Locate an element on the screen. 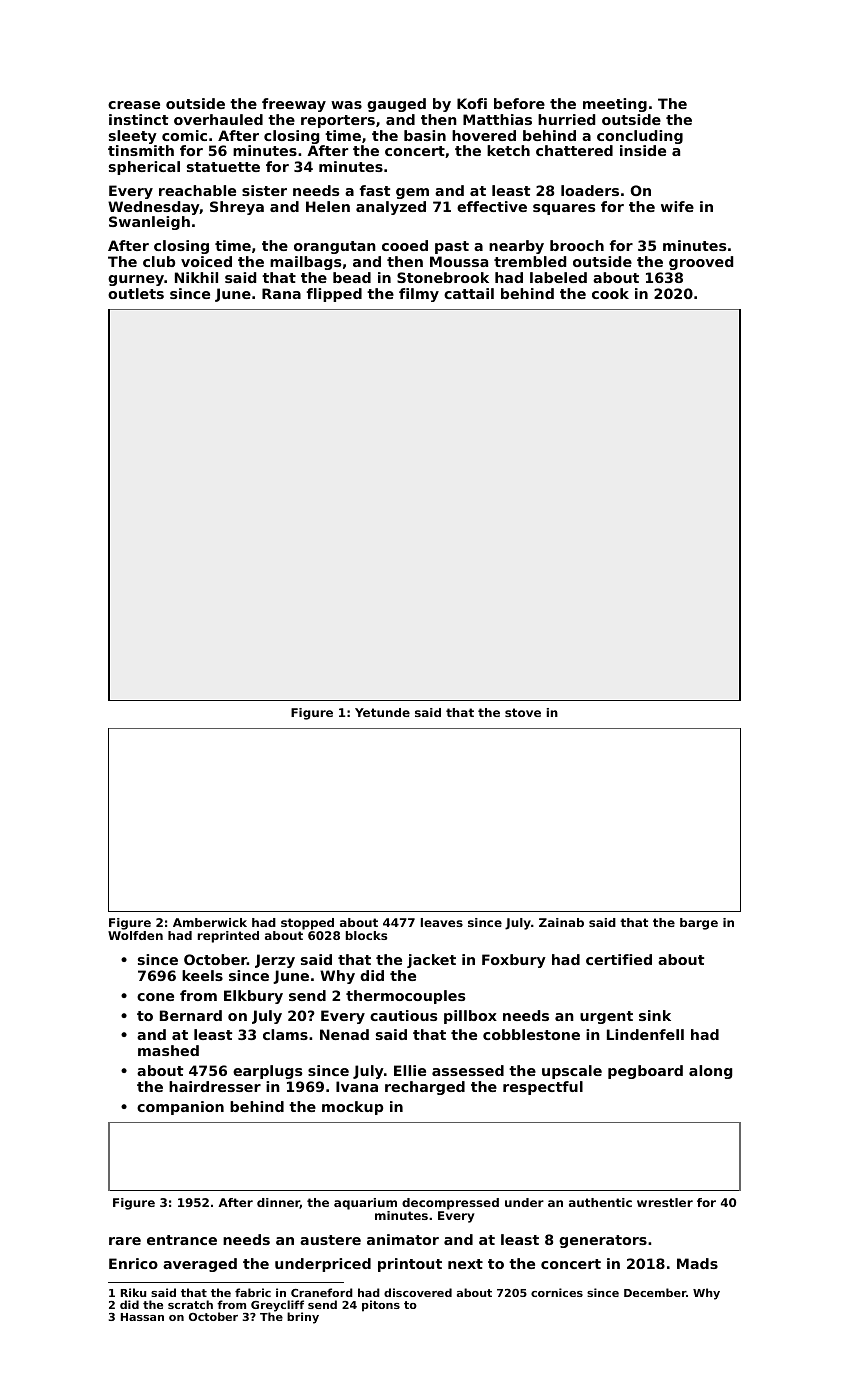 The image size is (849, 1400). barge is located at coordinates (699, 924).
